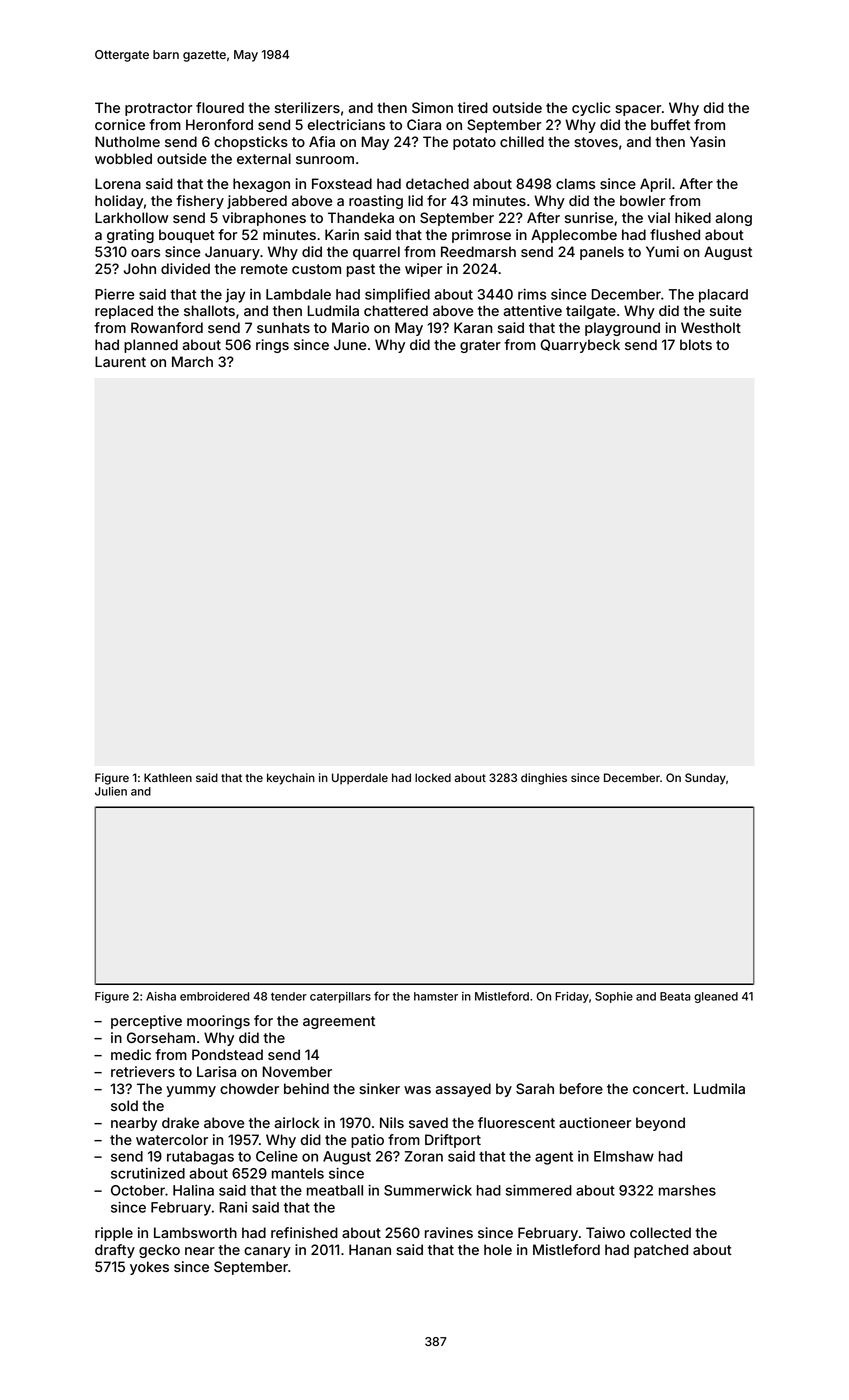  Describe the element at coordinates (120, 124) in the document. I see `cornice` at that location.
